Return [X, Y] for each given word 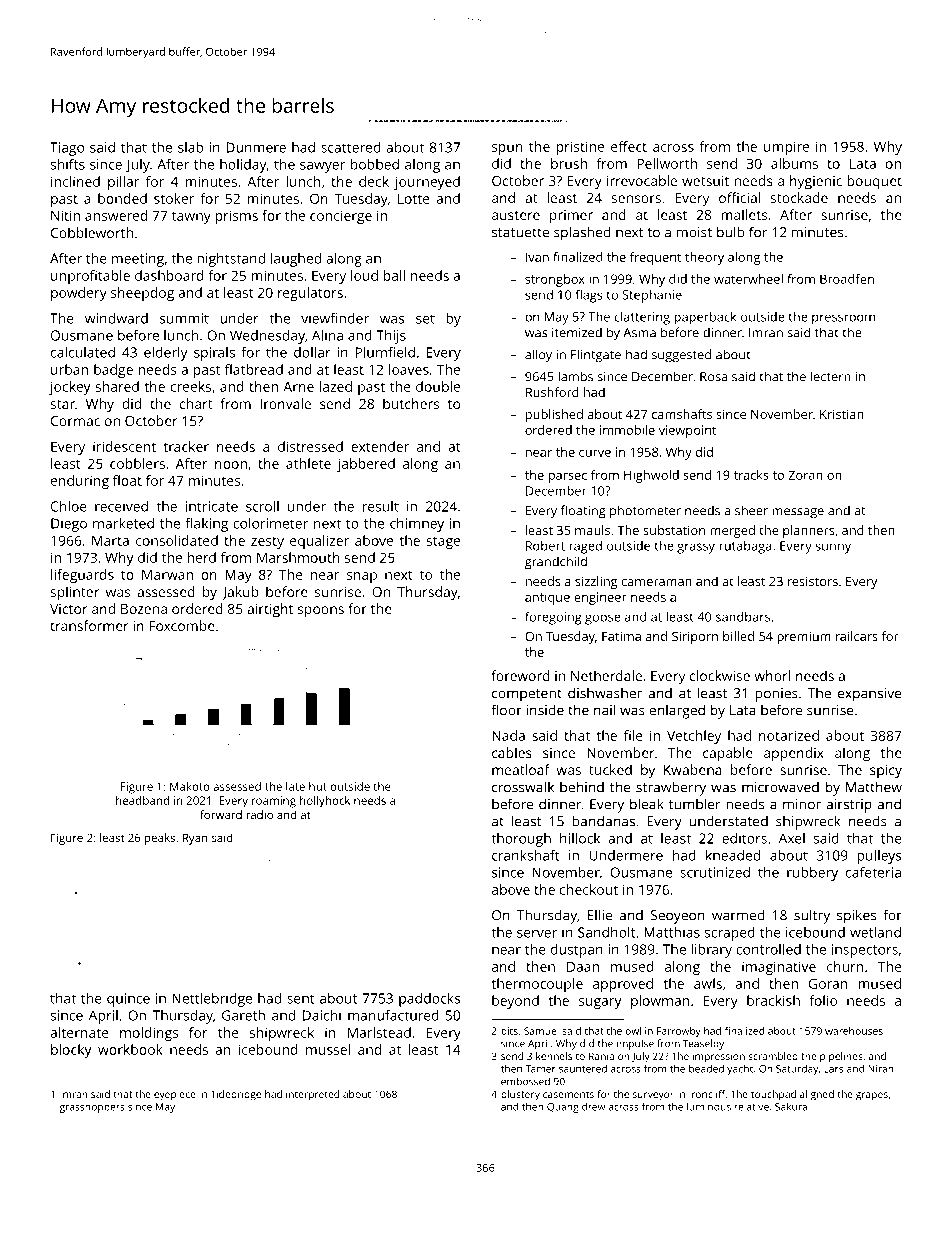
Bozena [144, 609]
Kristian [842, 414]
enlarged [677, 711]
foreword [521, 675]
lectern [831, 376]
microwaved [780, 787]
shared [117, 386]
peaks [160, 839]
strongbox [555, 280]
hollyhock [325, 802]
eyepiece [175, 1095]
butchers [411, 403]
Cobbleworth [92, 232]
